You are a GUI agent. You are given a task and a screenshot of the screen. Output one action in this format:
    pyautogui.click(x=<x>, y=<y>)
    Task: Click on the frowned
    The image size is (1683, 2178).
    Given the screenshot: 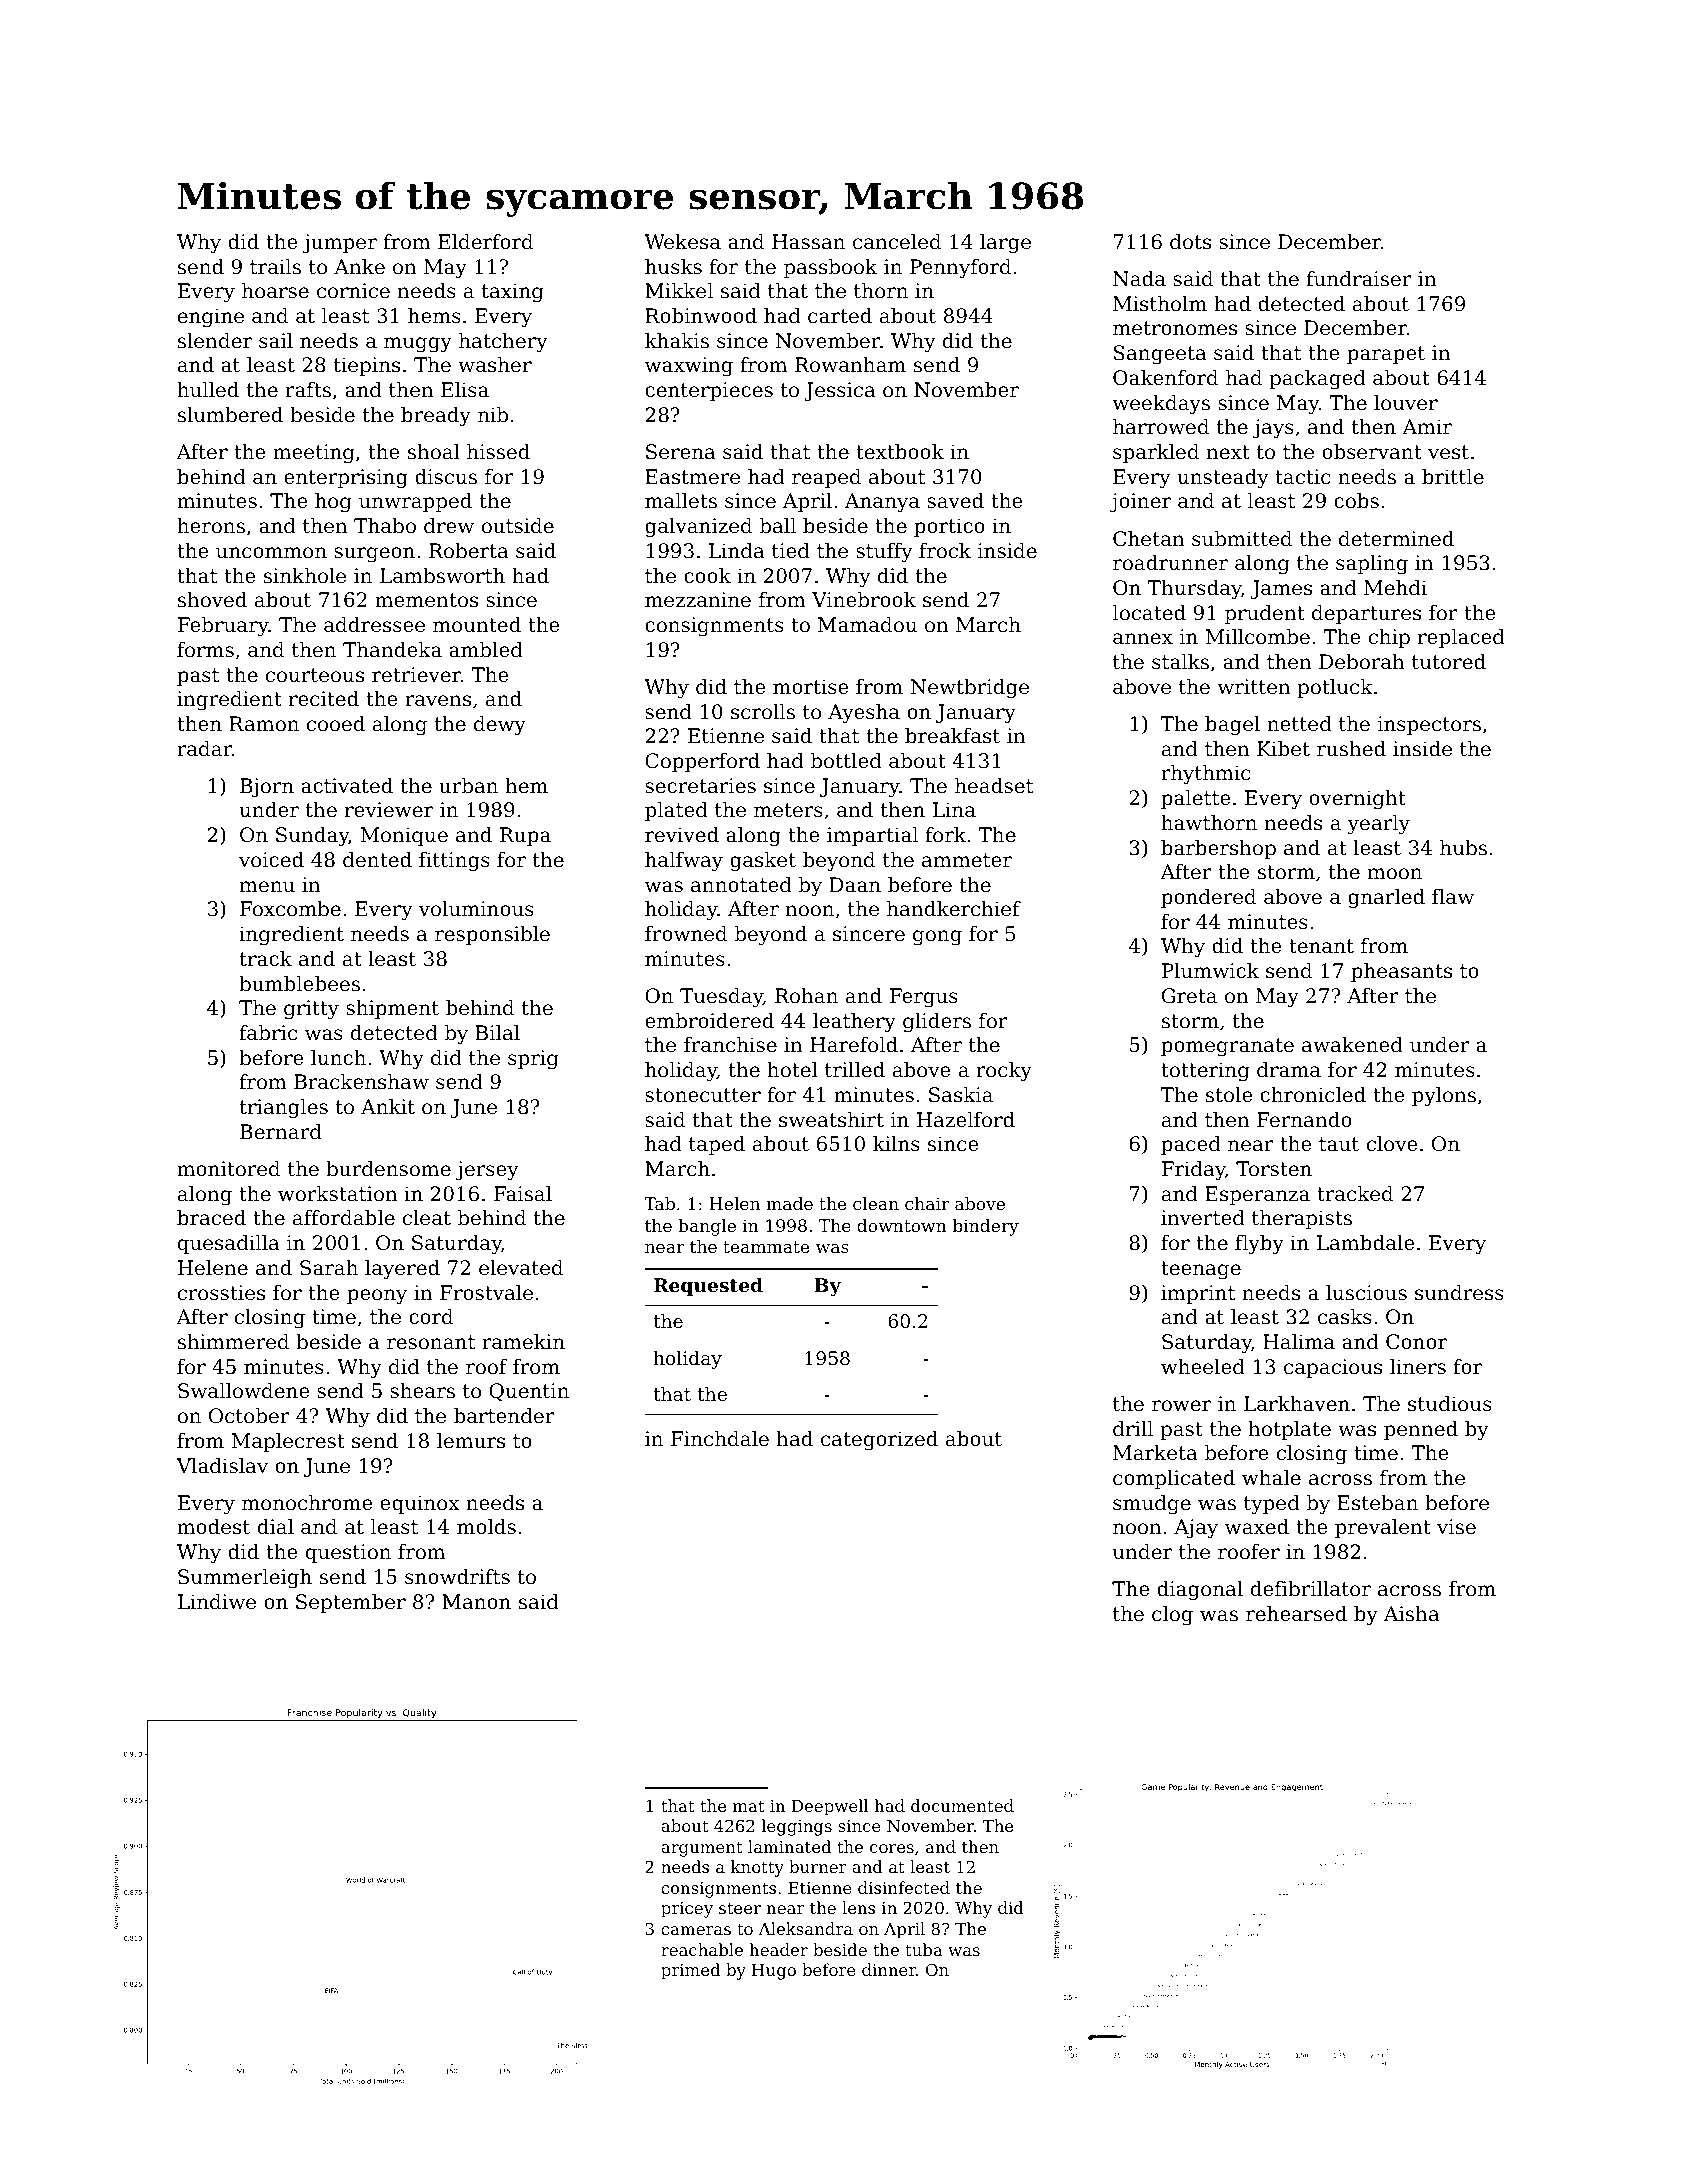 What is the action you would take?
    pyautogui.click(x=686, y=934)
